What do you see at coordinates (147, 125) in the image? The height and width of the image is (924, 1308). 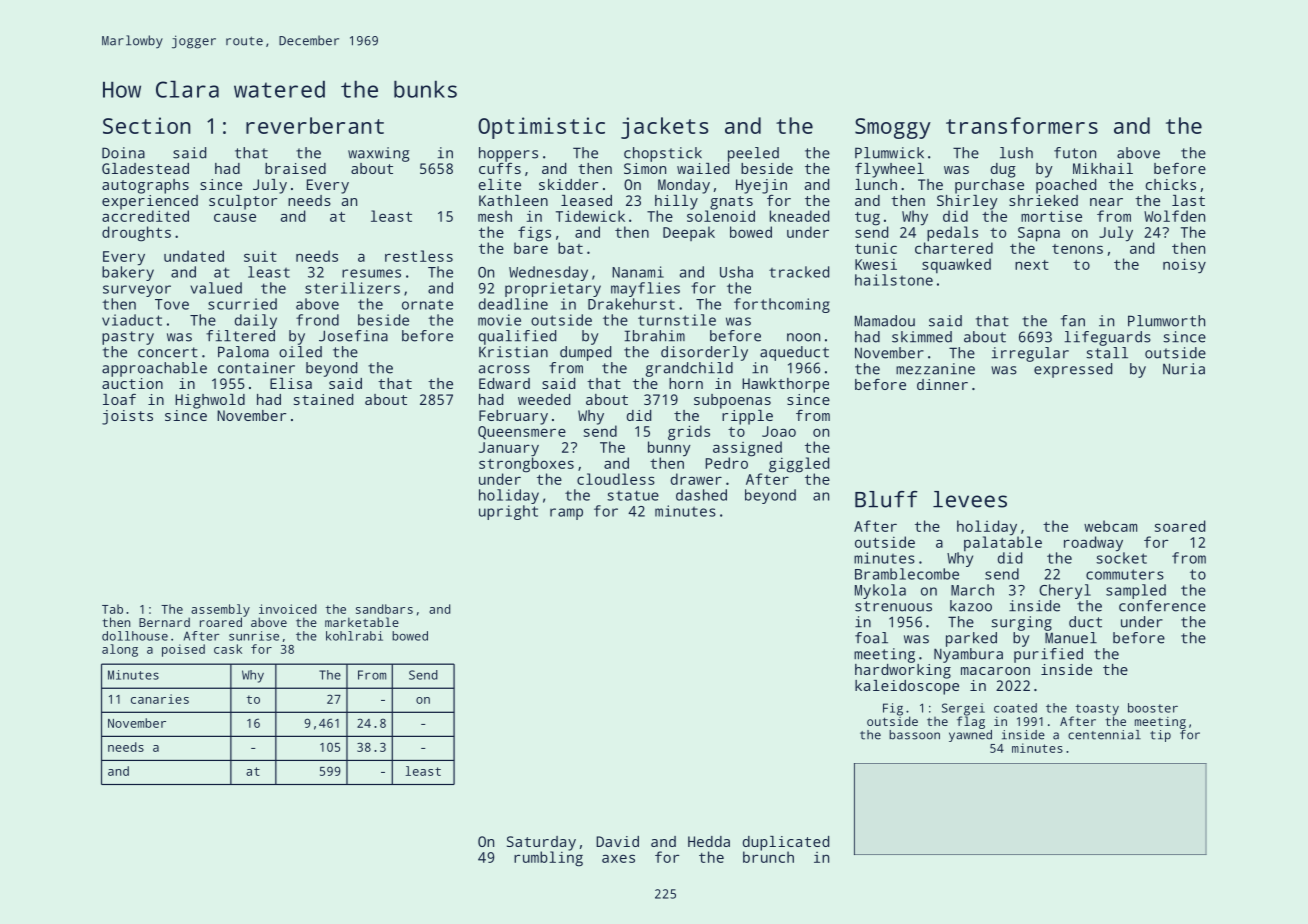 I see `Section` at bounding box center [147, 125].
